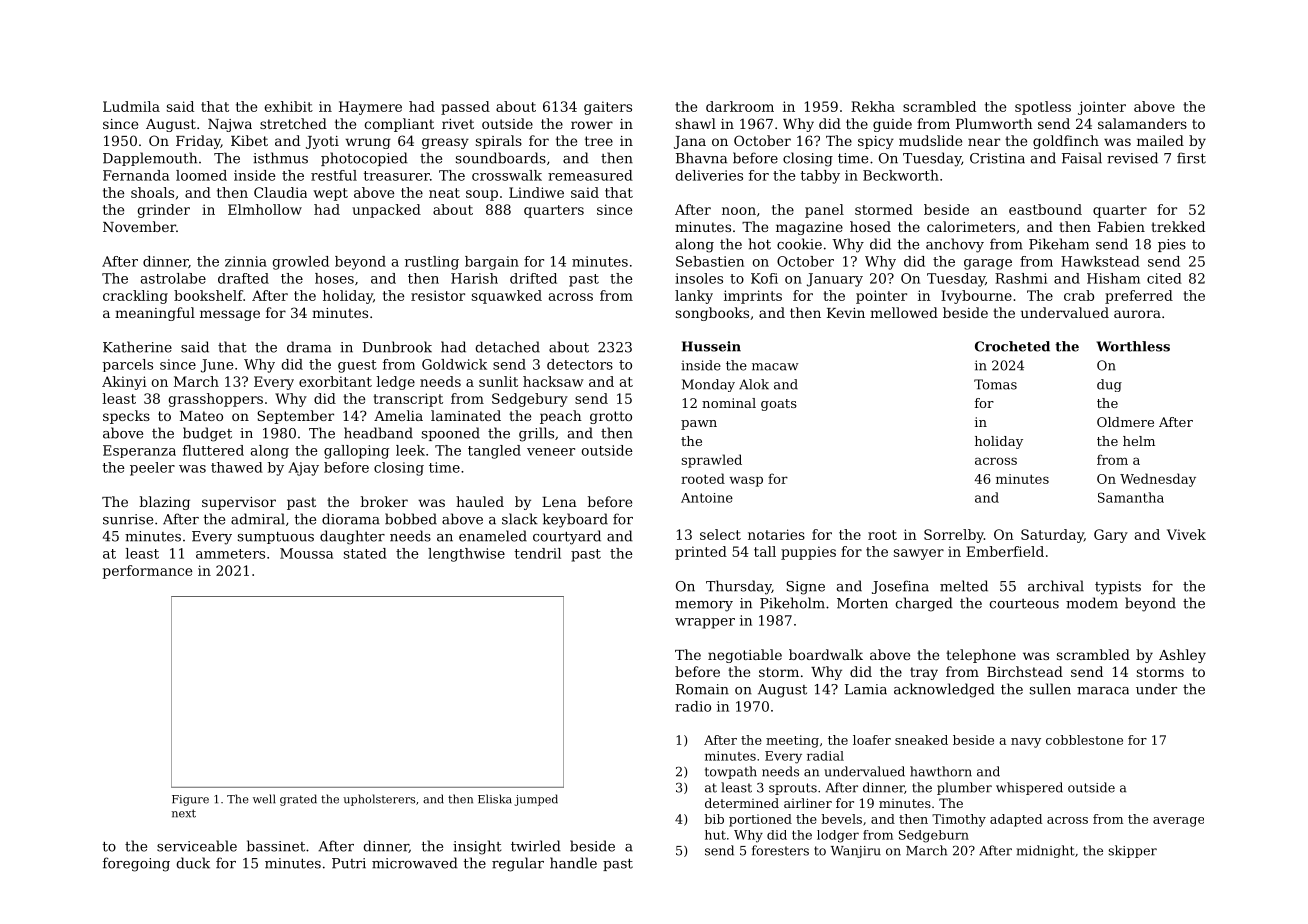  What do you see at coordinates (147, 572) in the screenshot?
I see `performance` at bounding box center [147, 572].
